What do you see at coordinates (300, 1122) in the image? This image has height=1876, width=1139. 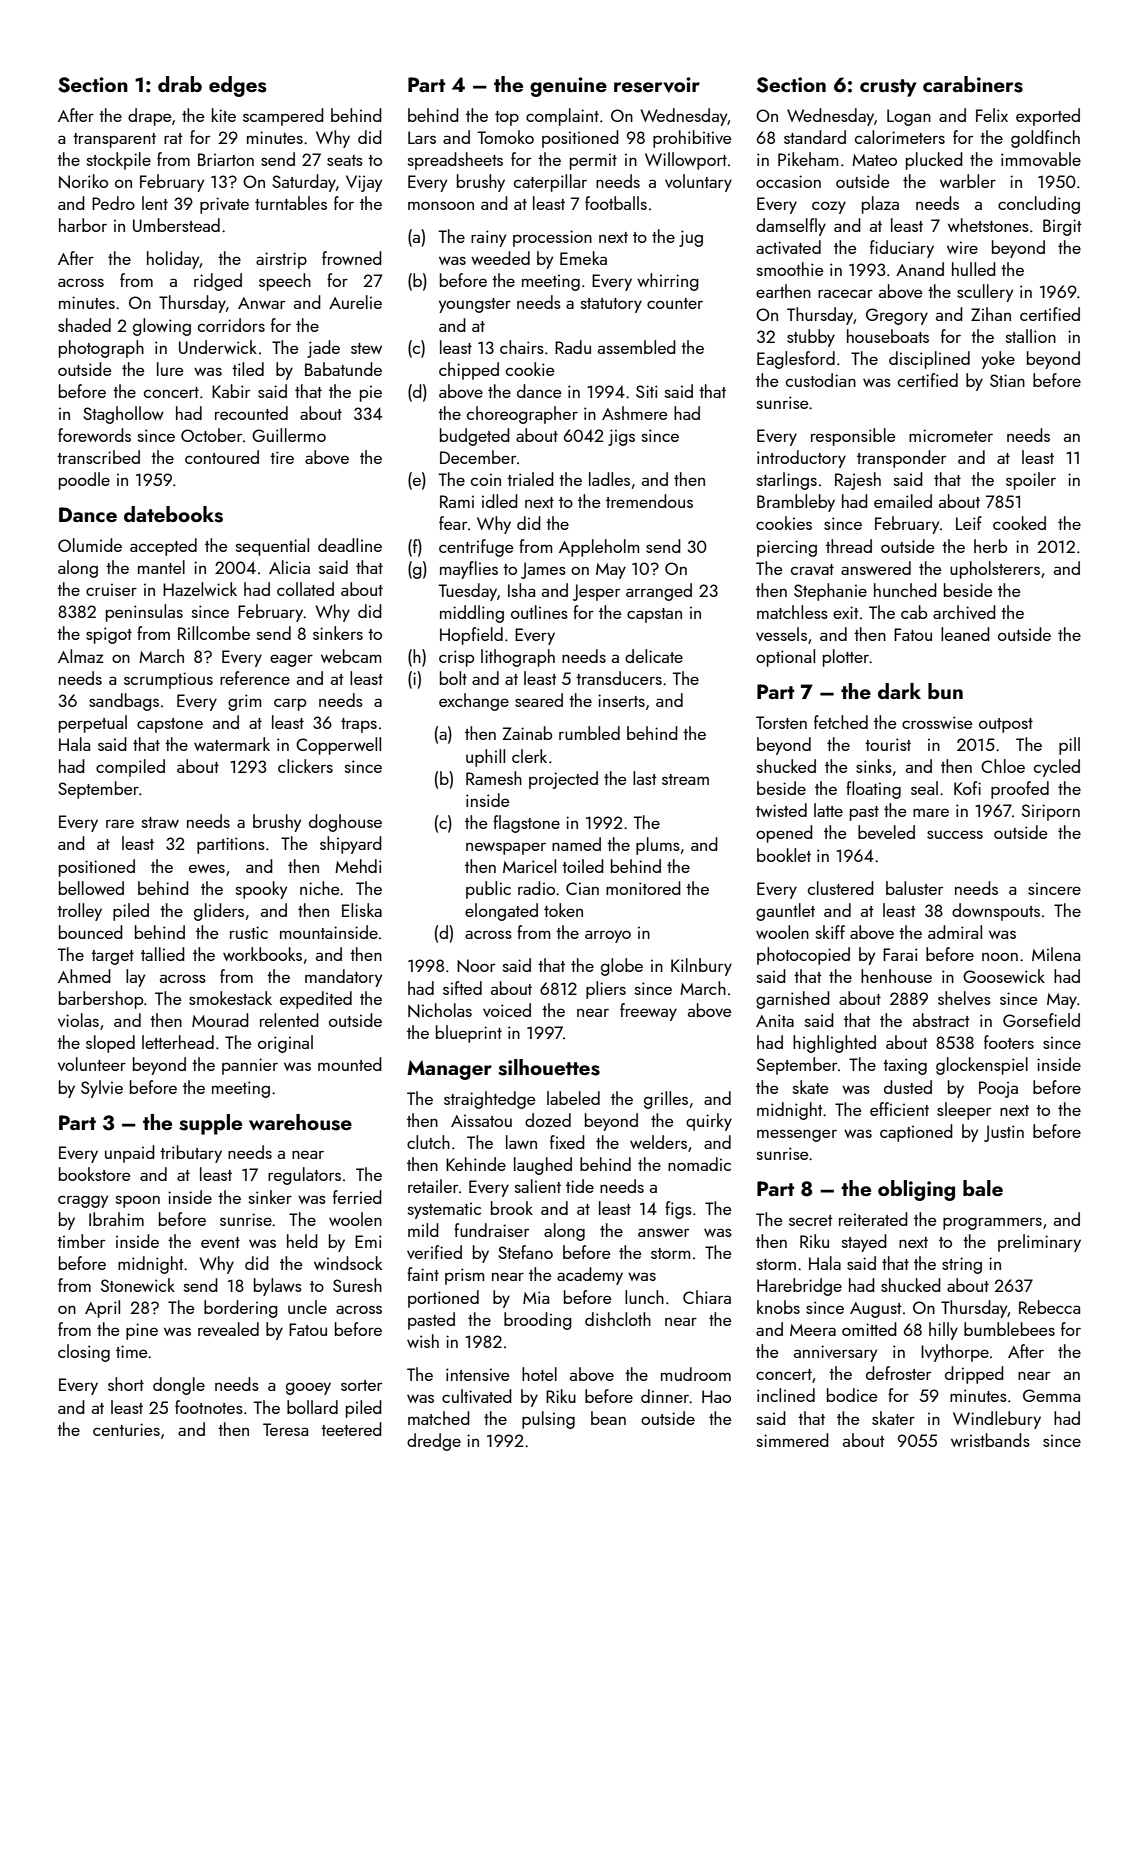 I see `warehouse` at bounding box center [300, 1122].
